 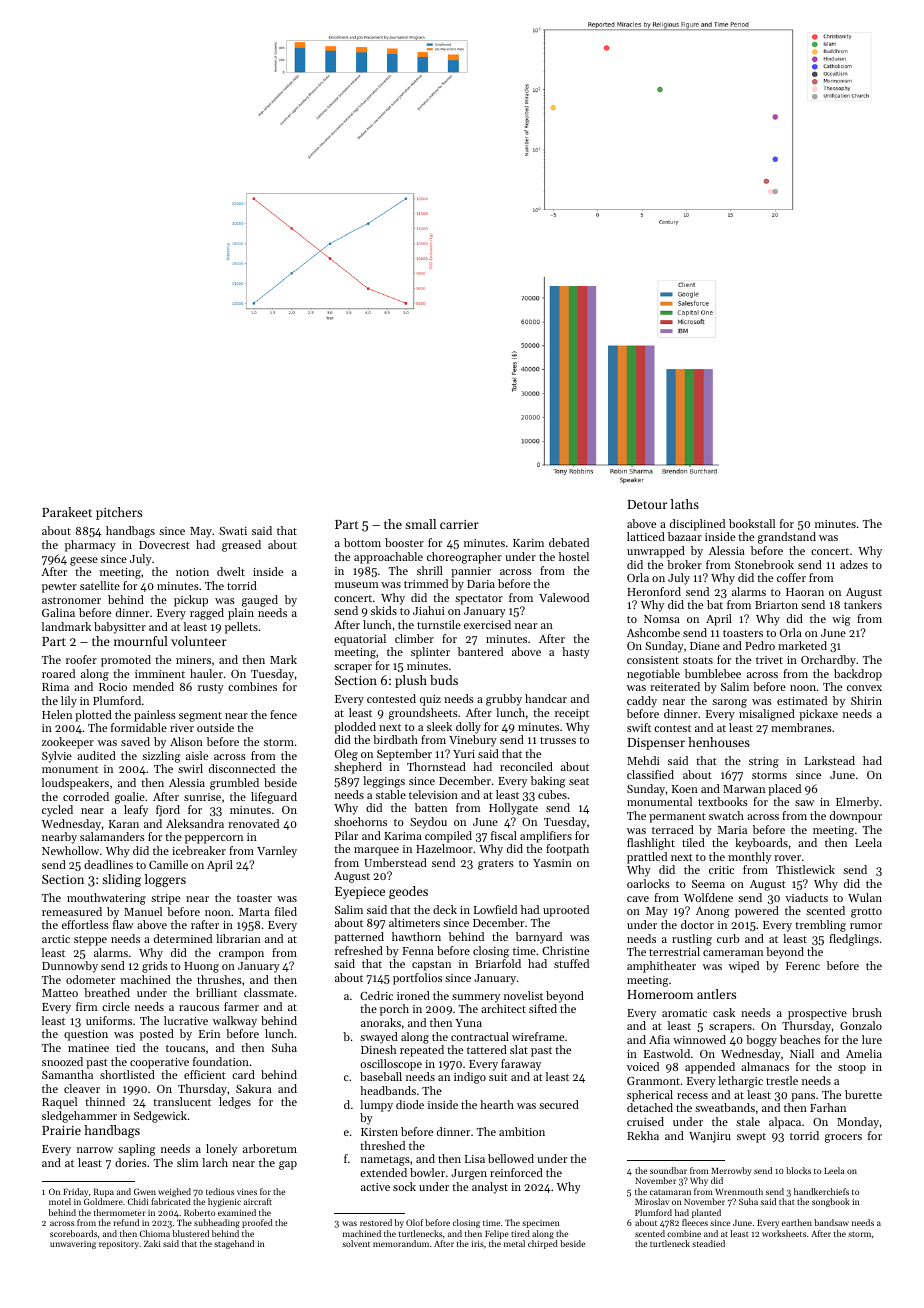 What do you see at coordinates (413, 995) in the screenshot?
I see `ironed` at bounding box center [413, 995].
